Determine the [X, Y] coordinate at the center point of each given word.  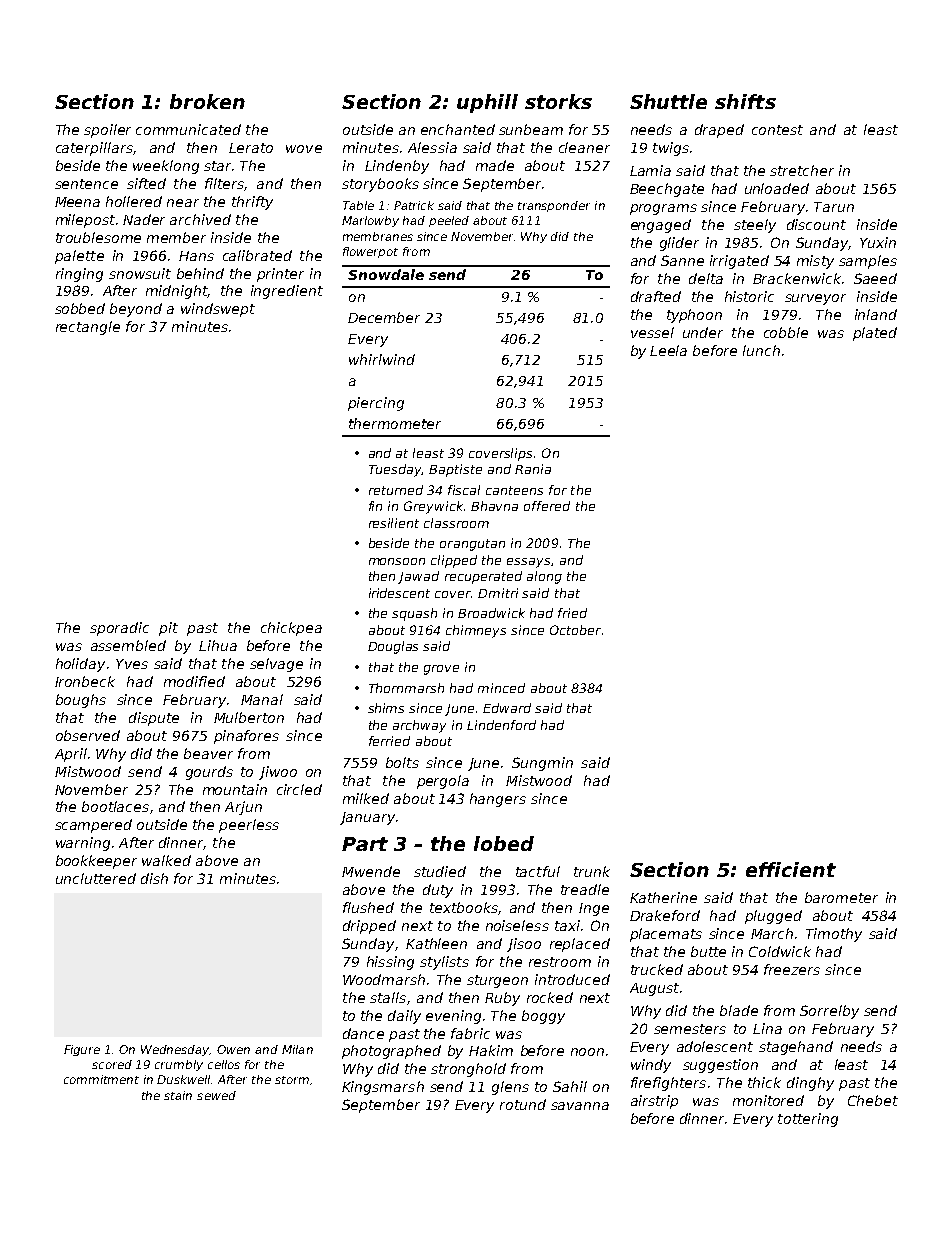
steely [755, 226]
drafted [656, 296]
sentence [86, 184]
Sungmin [542, 764]
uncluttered [96, 878]
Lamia [650, 170]
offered [547, 506]
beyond [136, 310]
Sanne [682, 260]
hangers [498, 800]
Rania [533, 469]
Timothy [834, 935]
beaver [208, 753]
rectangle [88, 328]
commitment [101, 1079]
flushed [368, 907]
